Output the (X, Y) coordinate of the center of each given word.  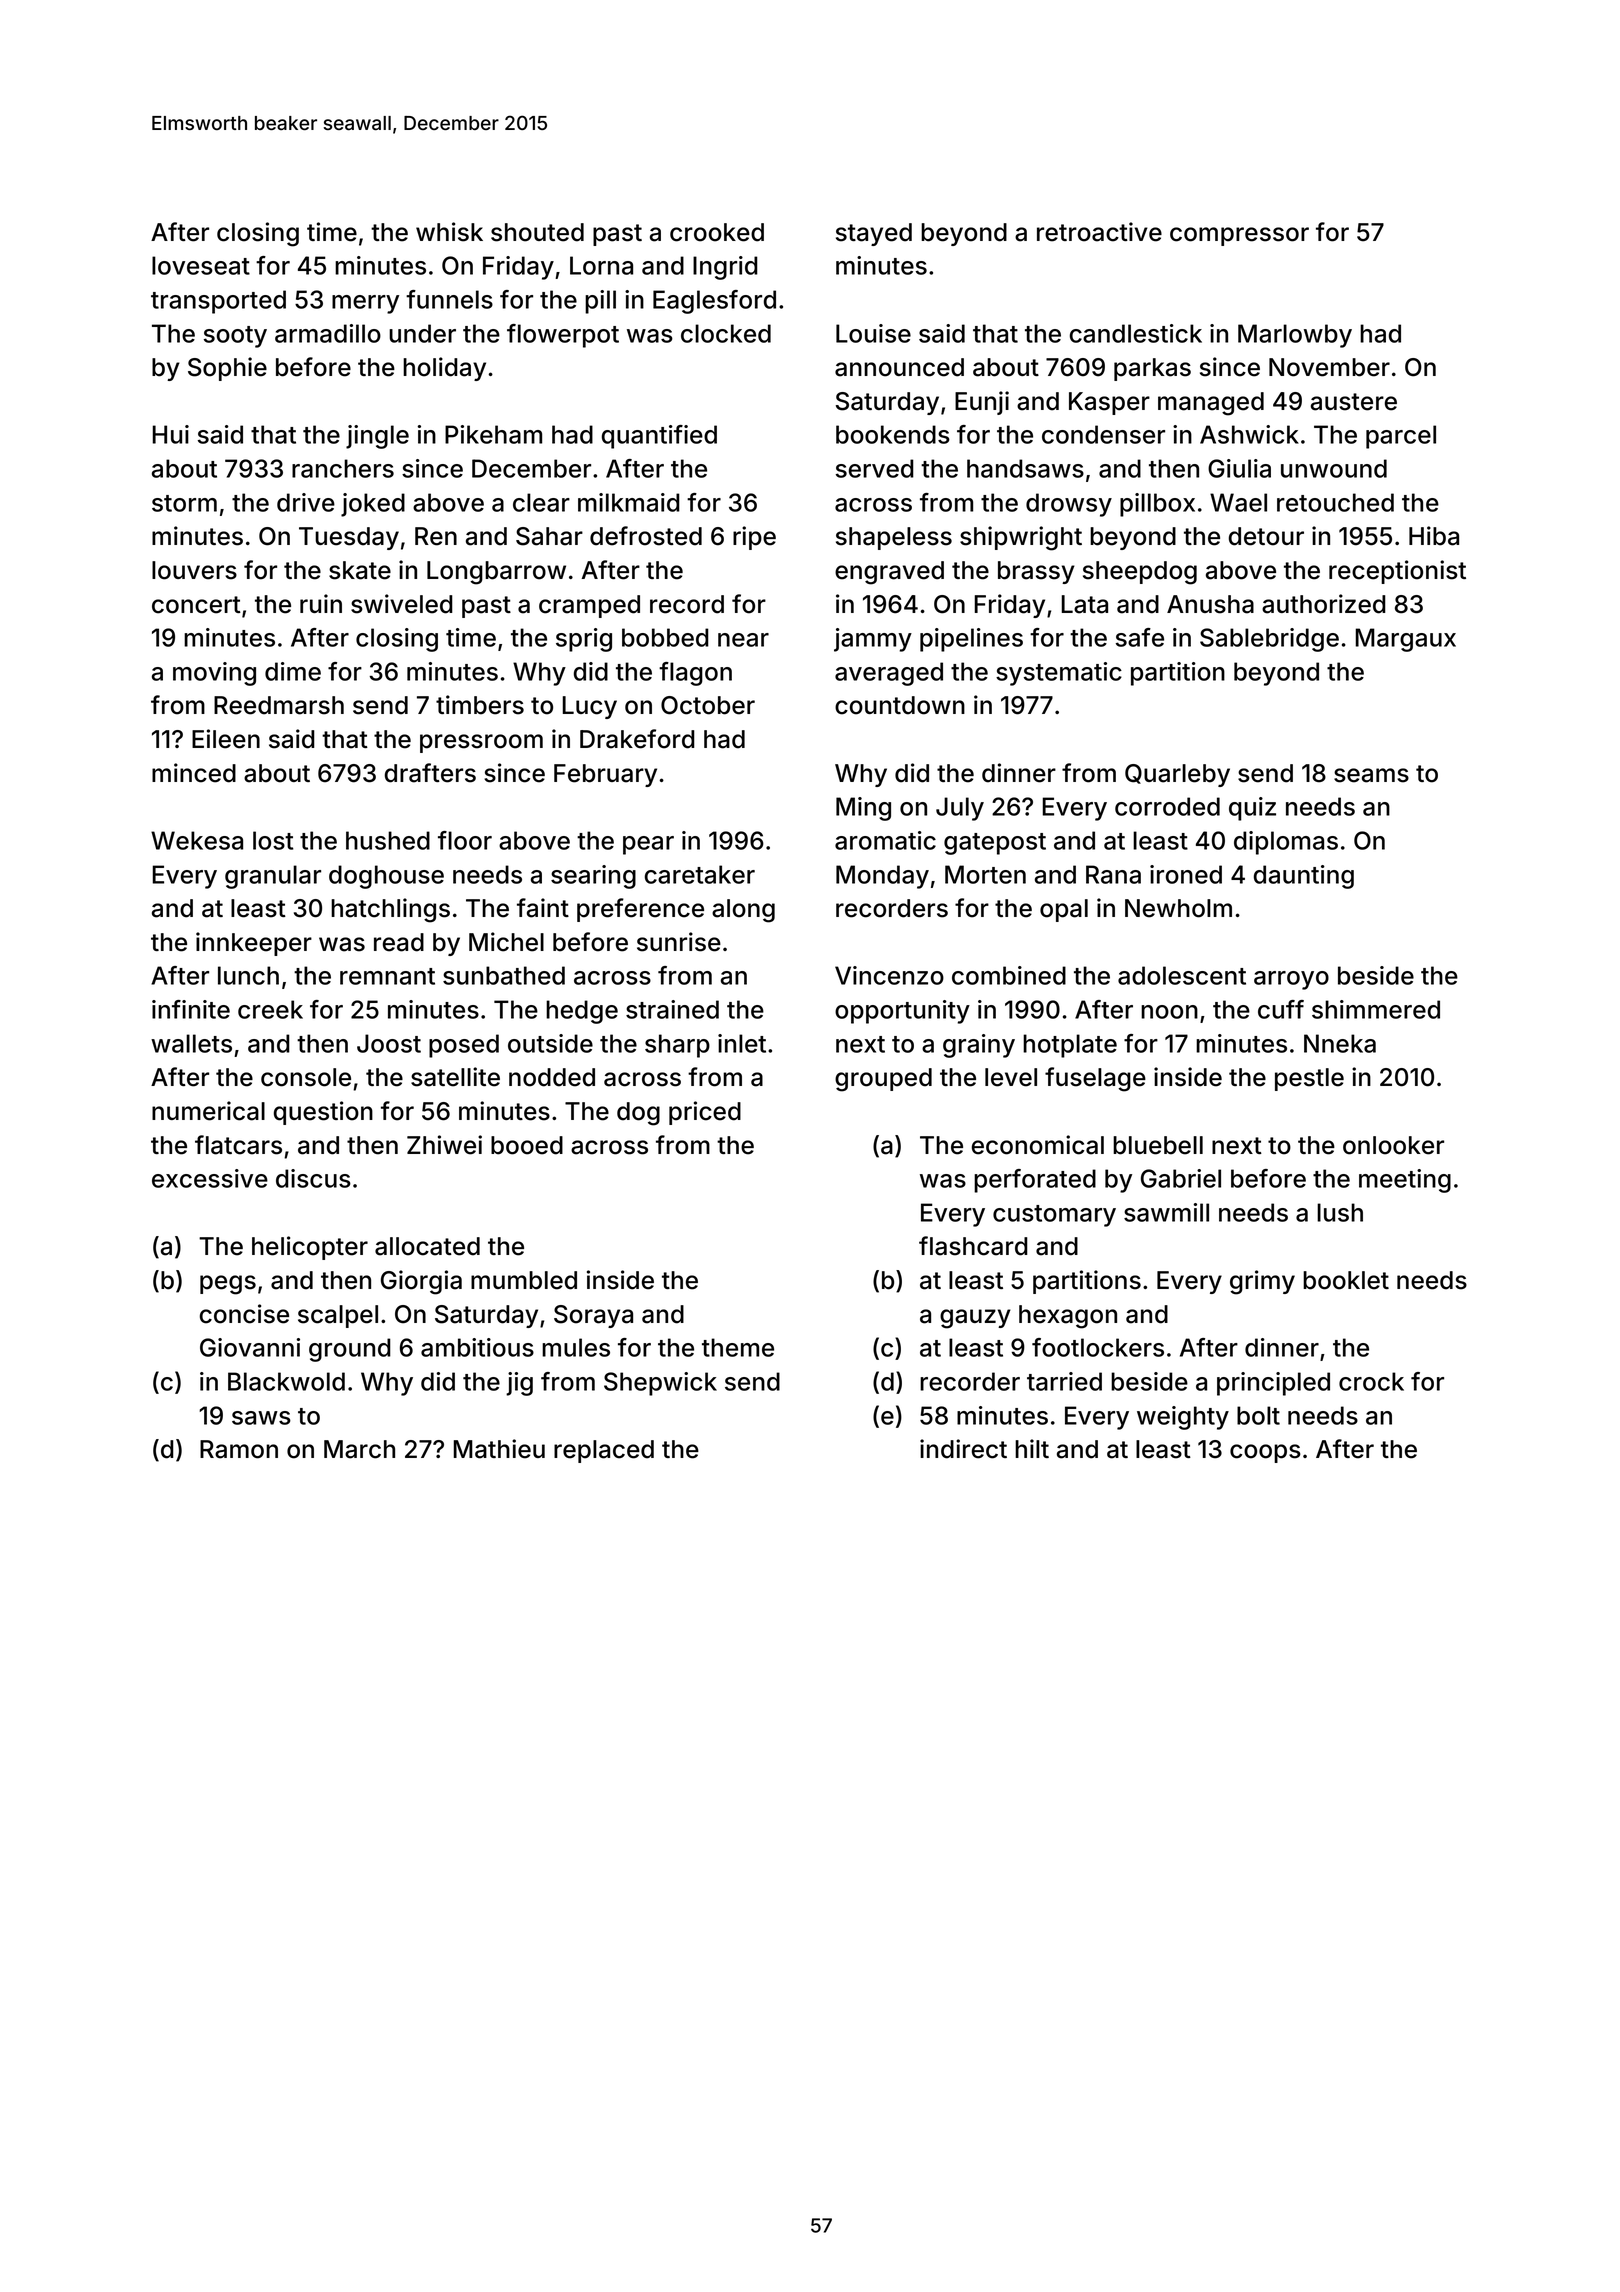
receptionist (1397, 572)
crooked (717, 232)
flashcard (973, 1246)
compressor (1239, 236)
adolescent (1182, 975)
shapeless (894, 538)
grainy (979, 1046)
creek (270, 1009)
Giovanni (250, 1347)
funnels (449, 299)
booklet (1346, 1280)
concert (196, 605)
